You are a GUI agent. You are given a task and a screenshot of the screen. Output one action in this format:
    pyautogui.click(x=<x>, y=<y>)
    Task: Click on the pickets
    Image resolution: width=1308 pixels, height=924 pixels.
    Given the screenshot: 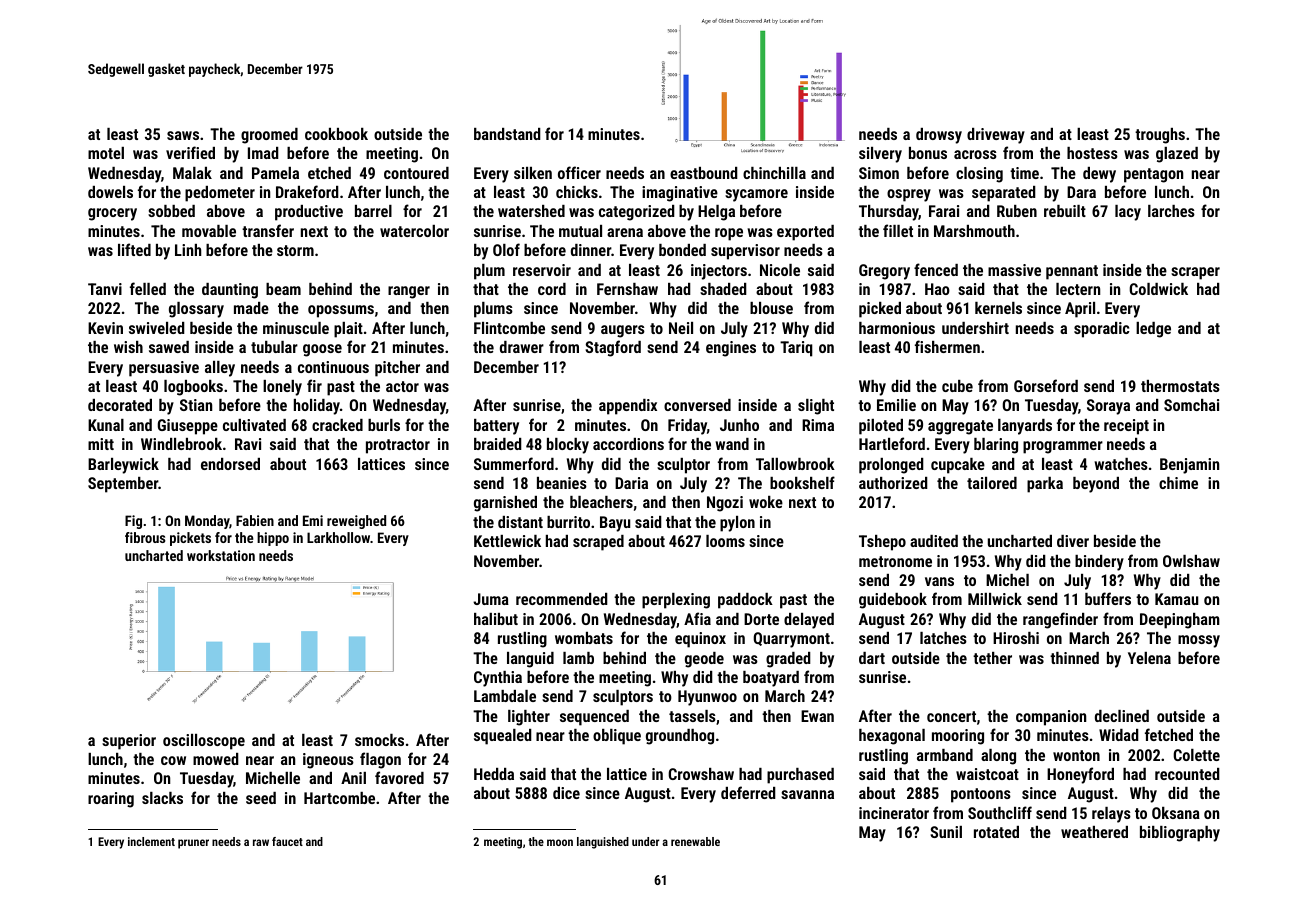 What is the action you would take?
    pyautogui.click(x=190, y=539)
